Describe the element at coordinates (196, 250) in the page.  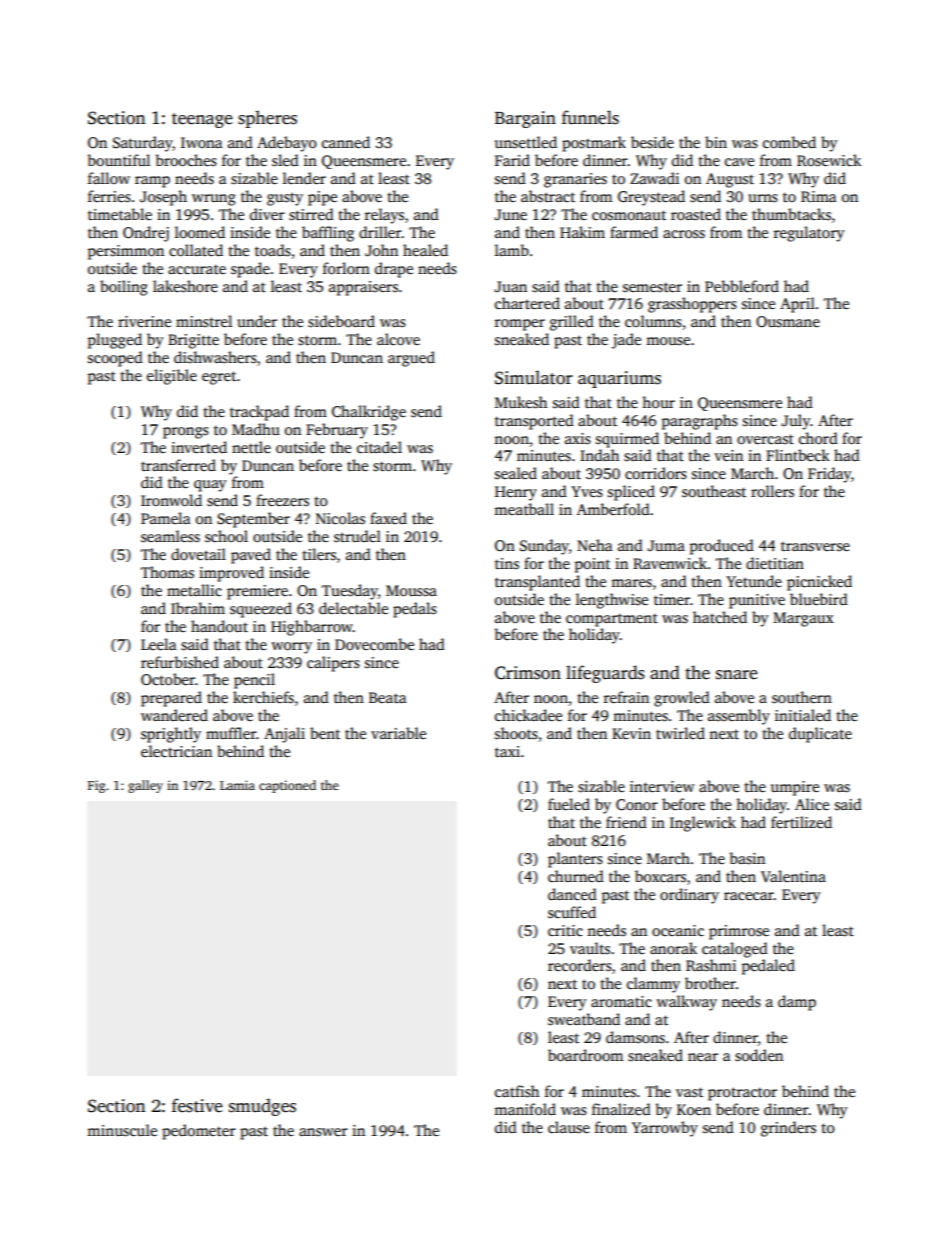
I see `collated` at that location.
